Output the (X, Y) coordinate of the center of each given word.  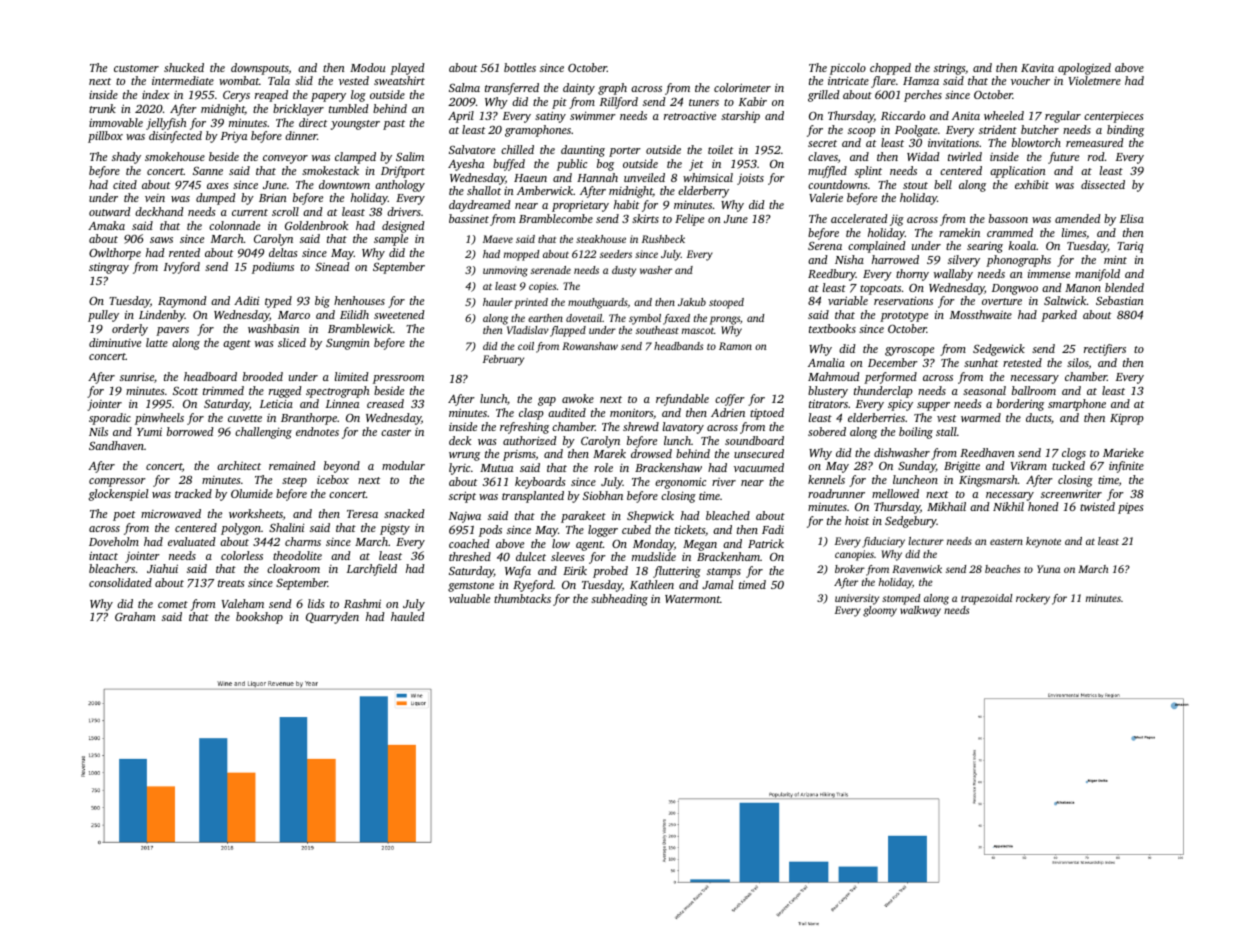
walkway (920, 611)
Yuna (1048, 569)
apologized (1084, 69)
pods (490, 531)
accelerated (859, 218)
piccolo (848, 69)
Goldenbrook (316, 225)
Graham (135, 616)
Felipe (689, 220)
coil (526, 346)
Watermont (692, 599)
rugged (285, 392)
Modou (367, 67)
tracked (193, 493)
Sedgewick (999, 350)
